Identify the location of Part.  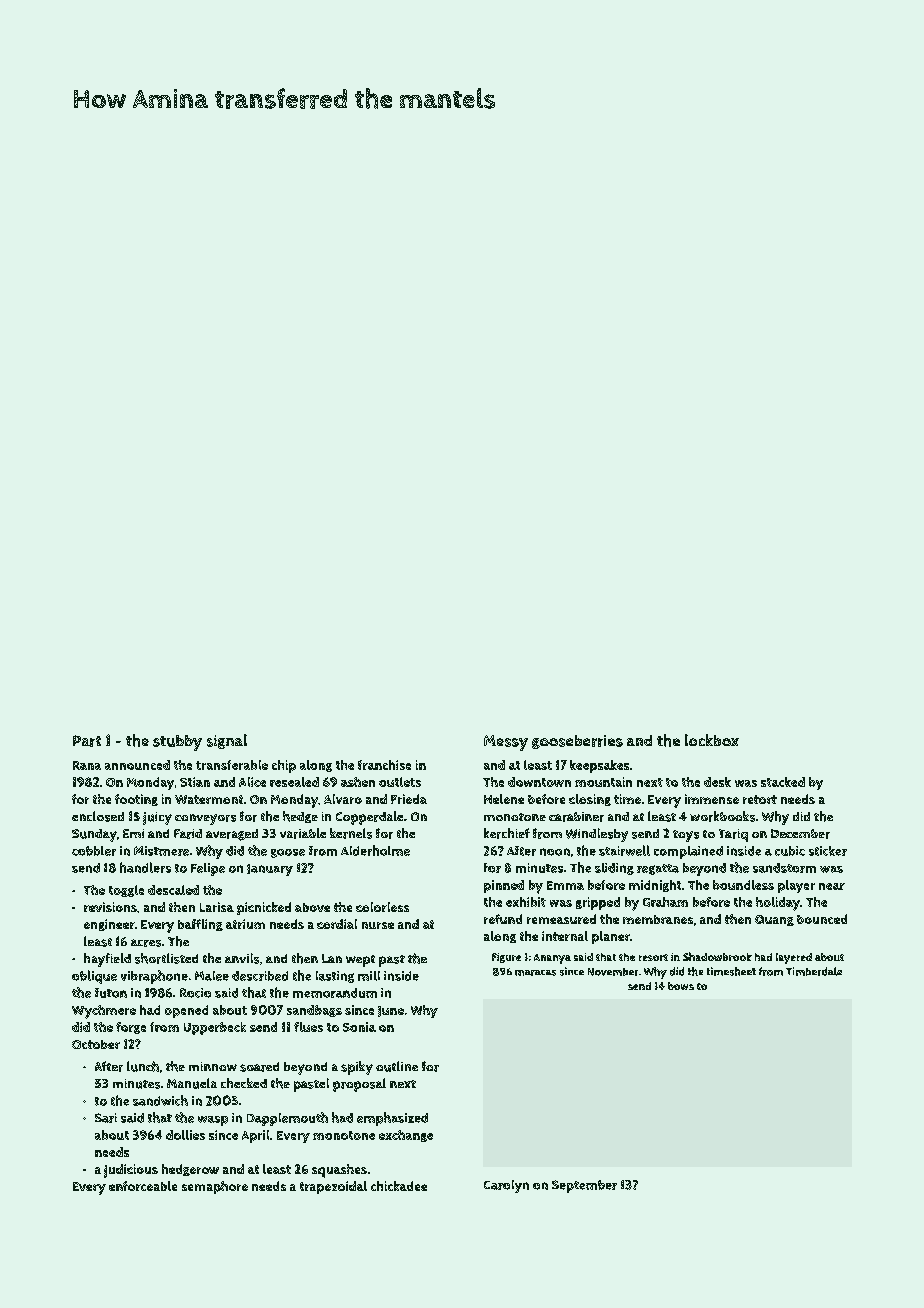
(87, 741).
